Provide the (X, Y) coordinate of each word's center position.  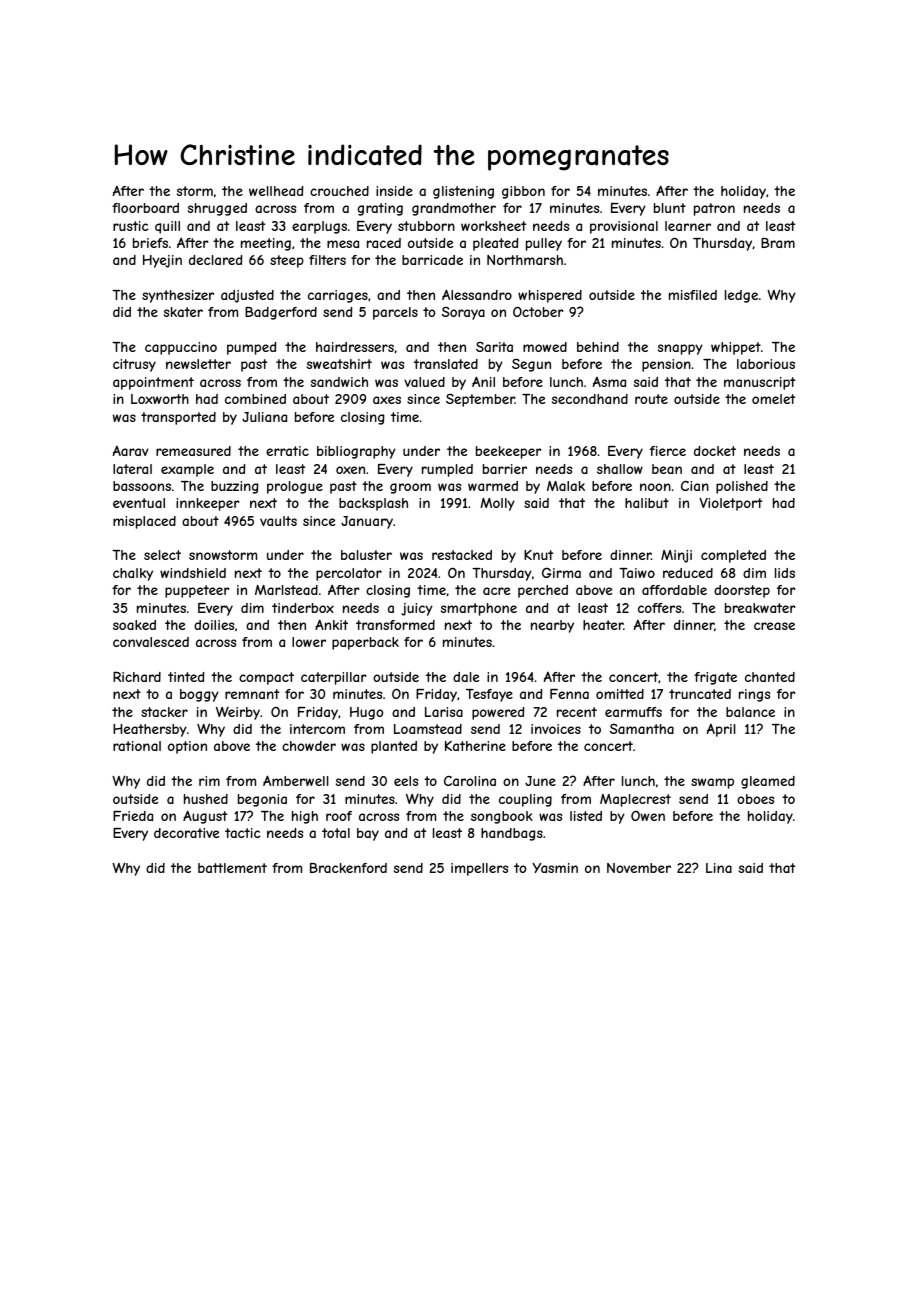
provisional (624, 227)
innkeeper (207, 504)
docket (715, 451)
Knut (538, 555)
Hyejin (162, 261)
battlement (232, 868)
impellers (479, 869)
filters (327, 260)
